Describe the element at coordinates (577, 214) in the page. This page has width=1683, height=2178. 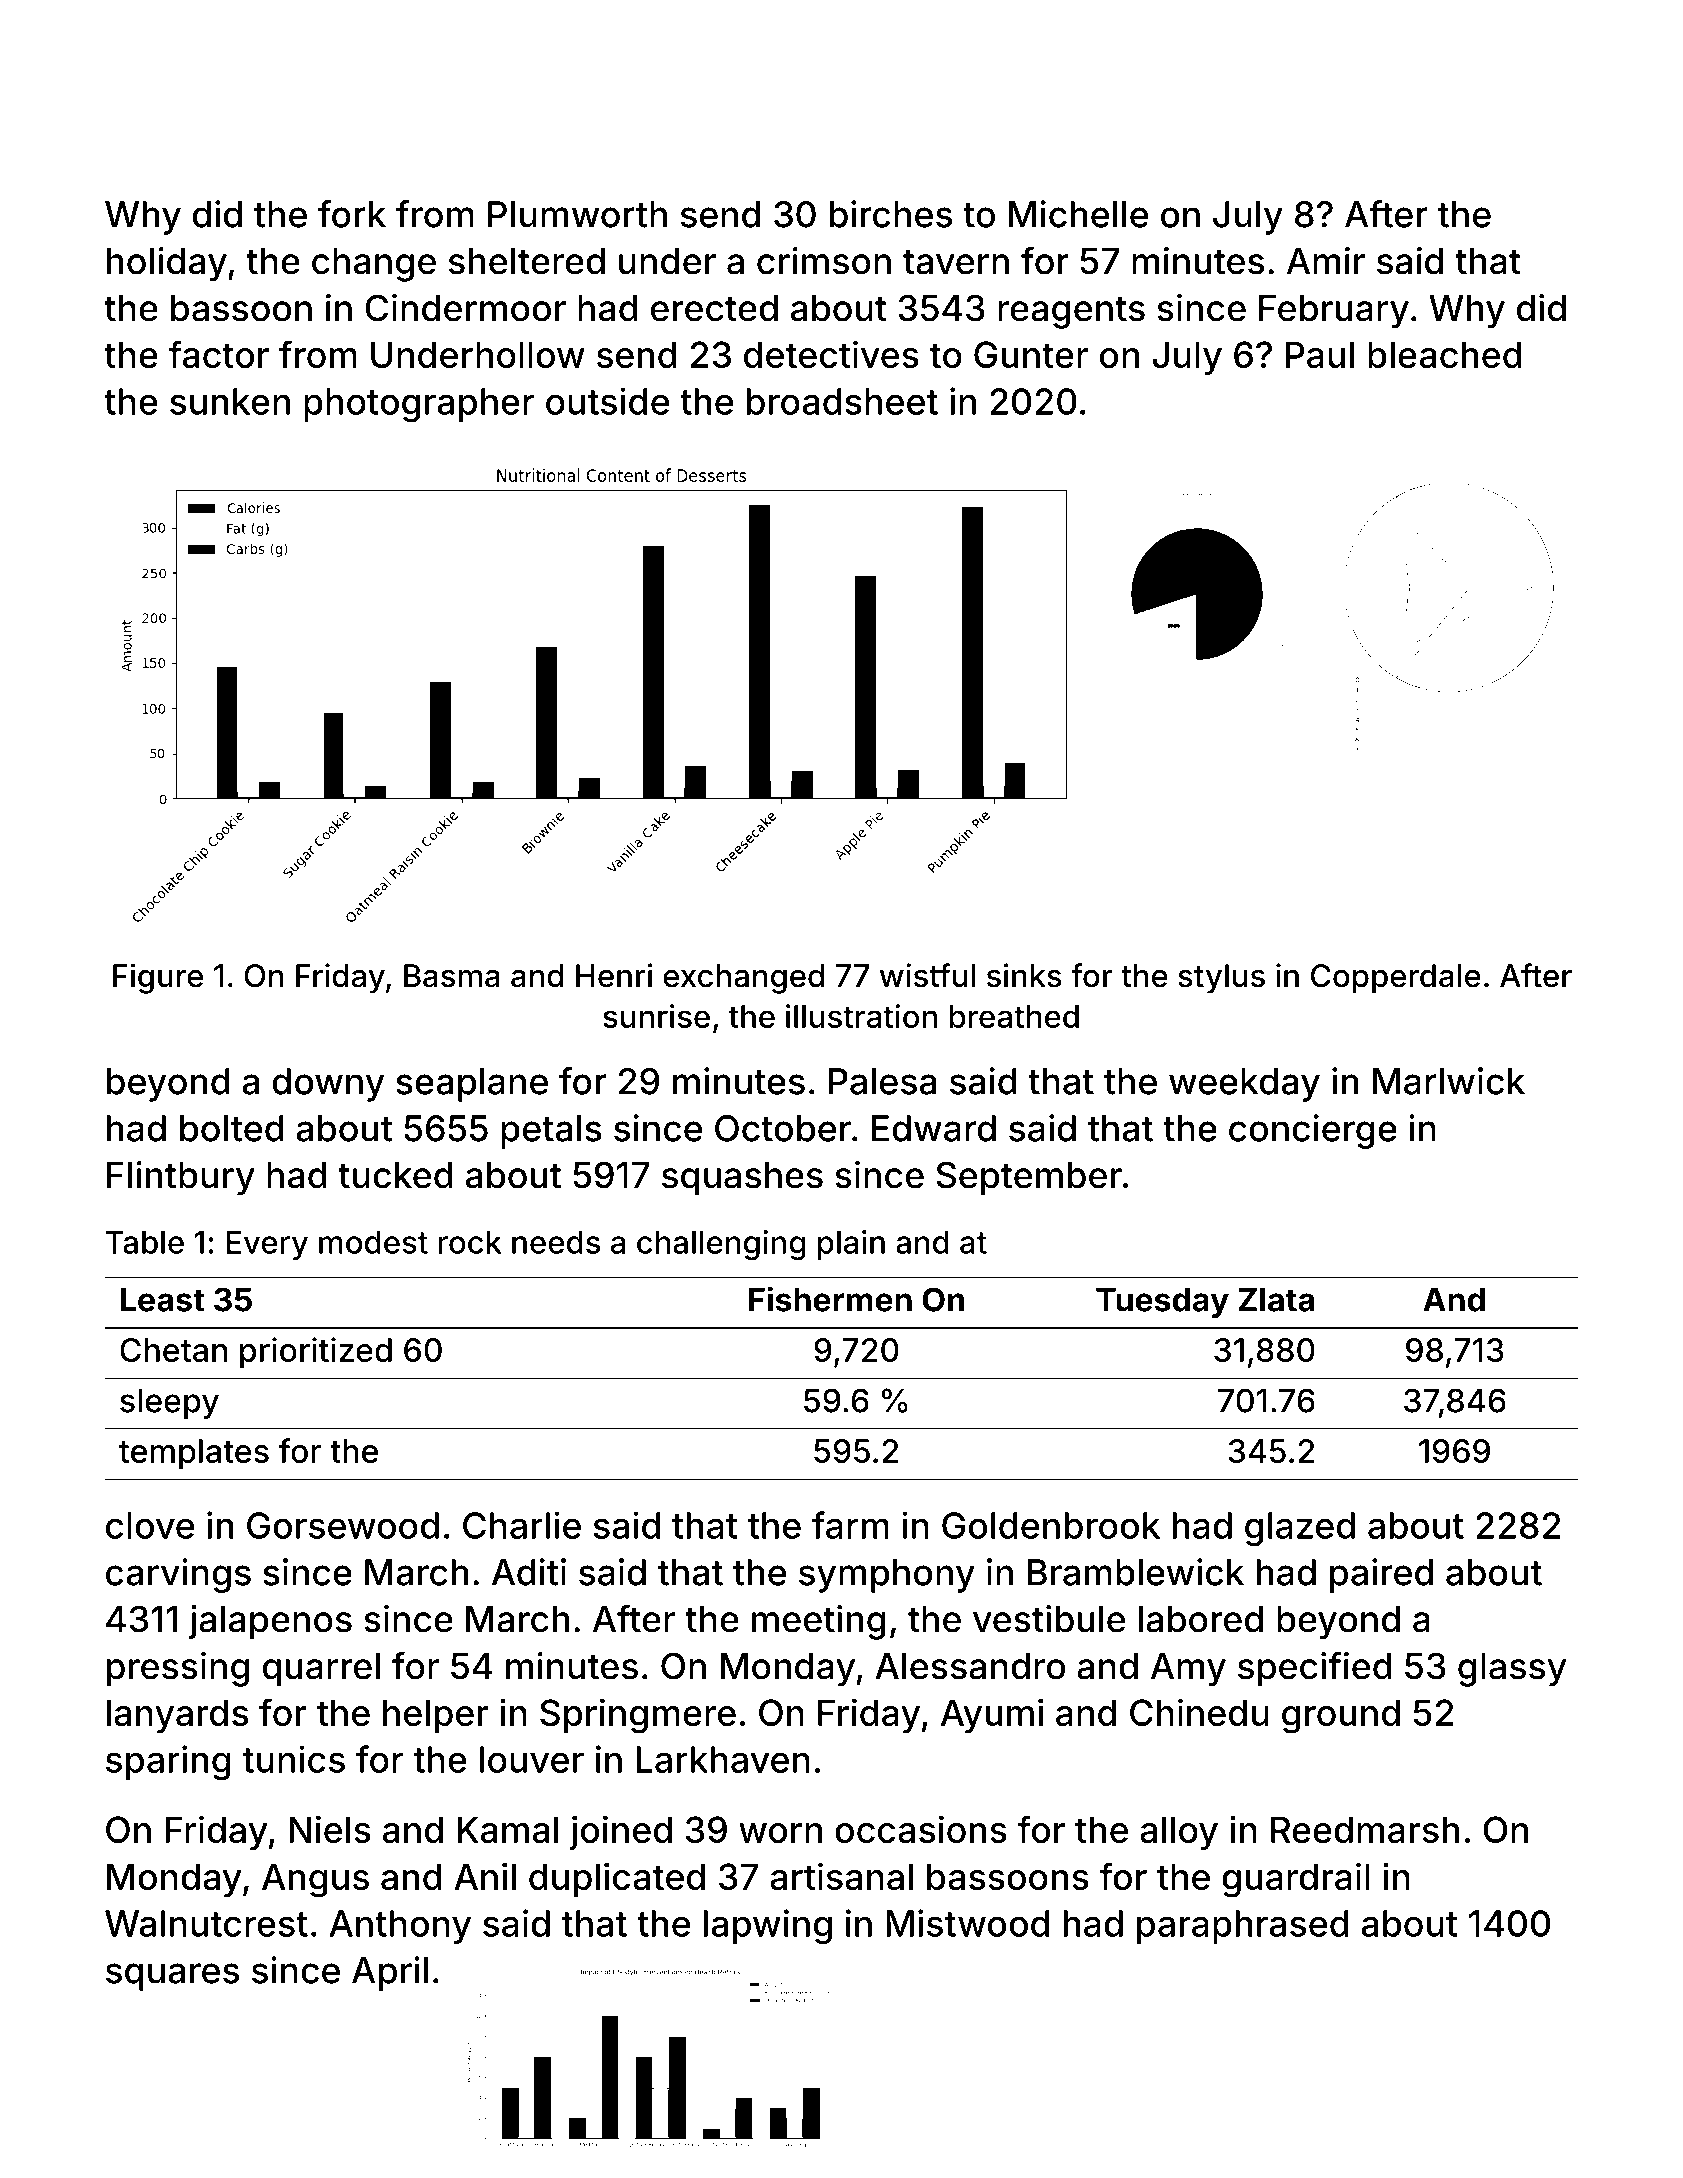
I see `Plumworth` at that location.
